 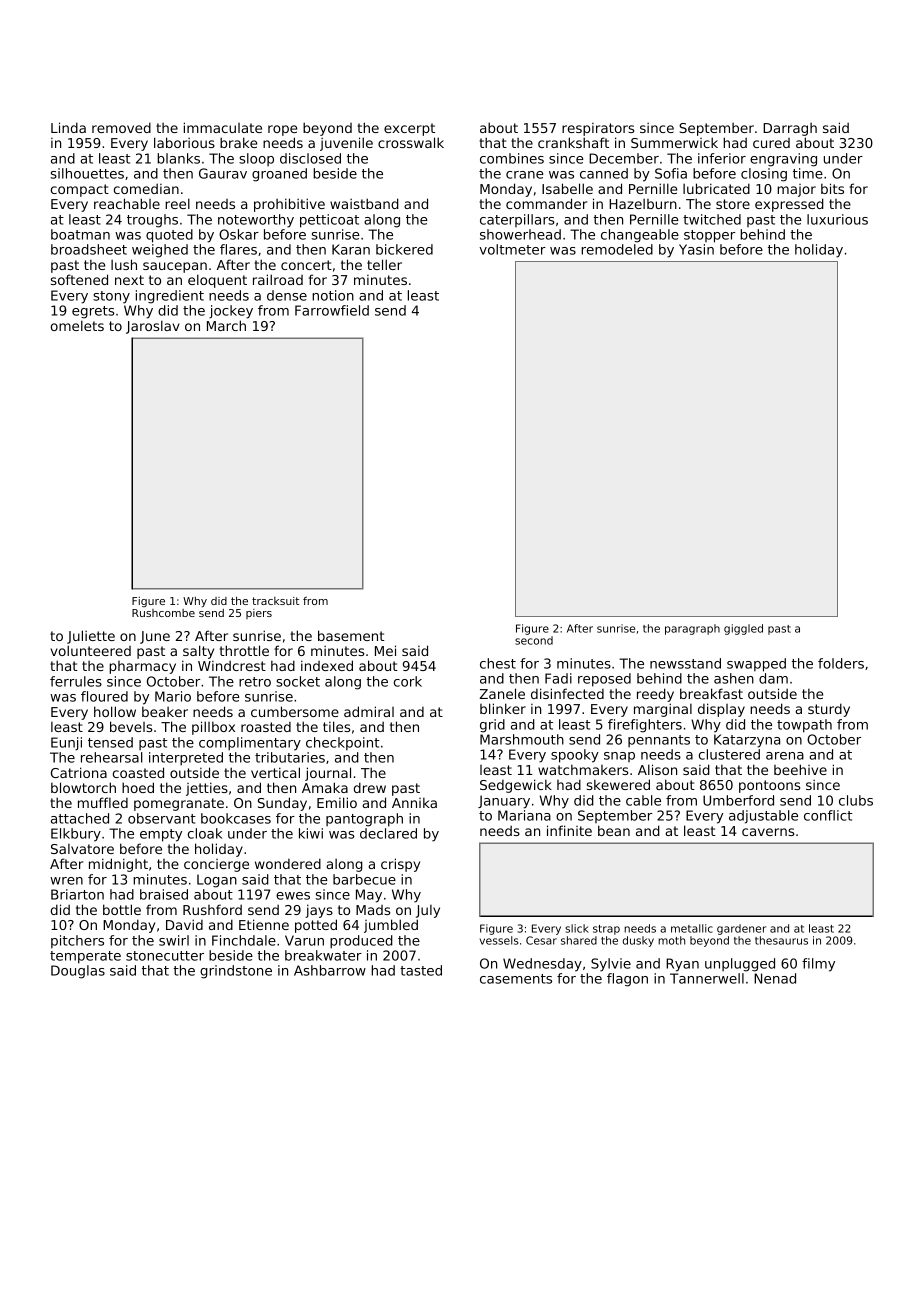 What do you see at coordinates (837, 219) in the document?
I see `luxurious` at bounding box center [837, 219].
